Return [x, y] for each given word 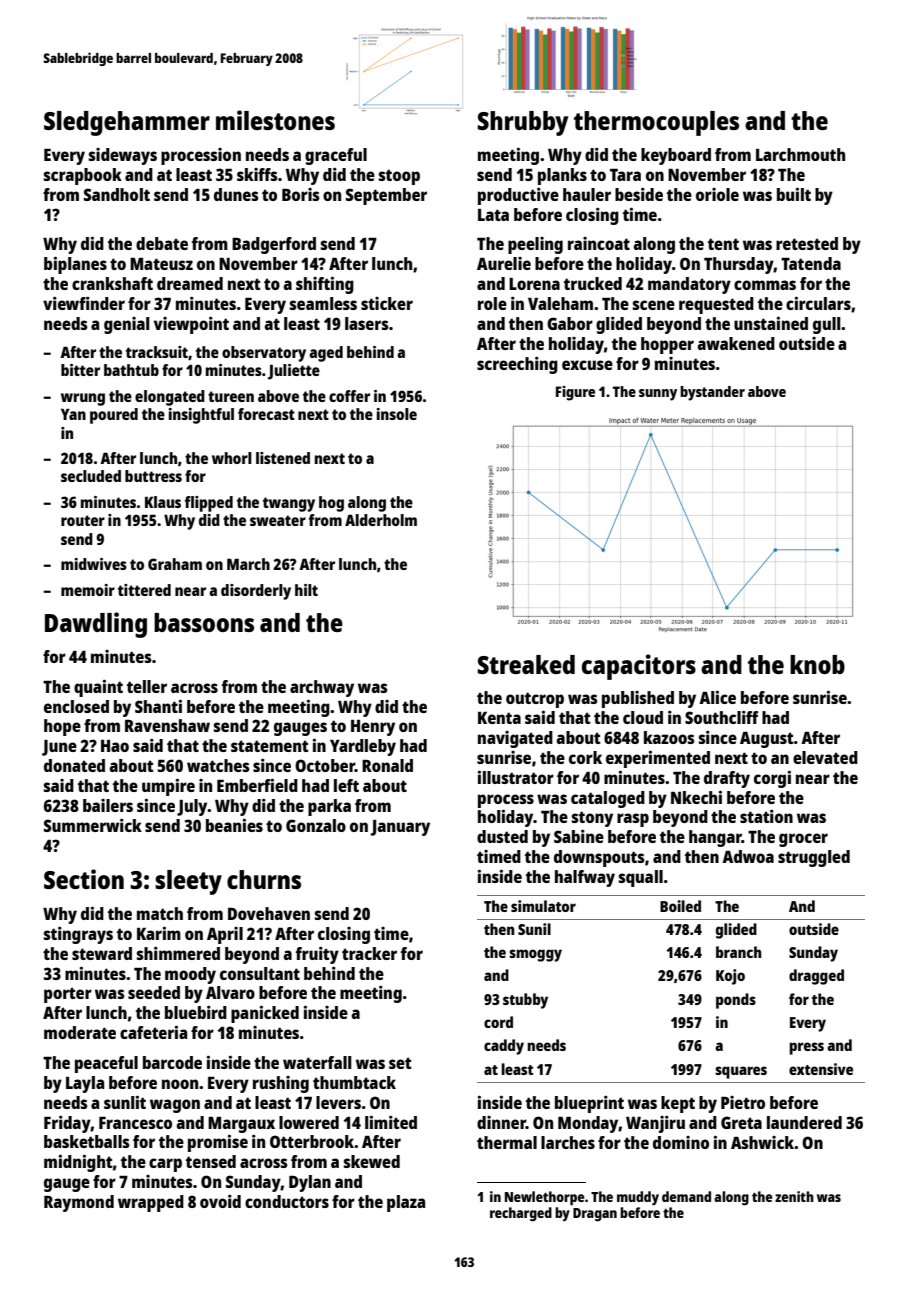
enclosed [76, 706]
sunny [658, 395]
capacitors [639, 667]
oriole [717, 194]
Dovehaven [269, 913]
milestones [275, 120]
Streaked [526, 664]
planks [562, 176]
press [806, 1048]
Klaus [163, 502]
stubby [525, 1001]
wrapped [151, 1203]
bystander [712, 393]
